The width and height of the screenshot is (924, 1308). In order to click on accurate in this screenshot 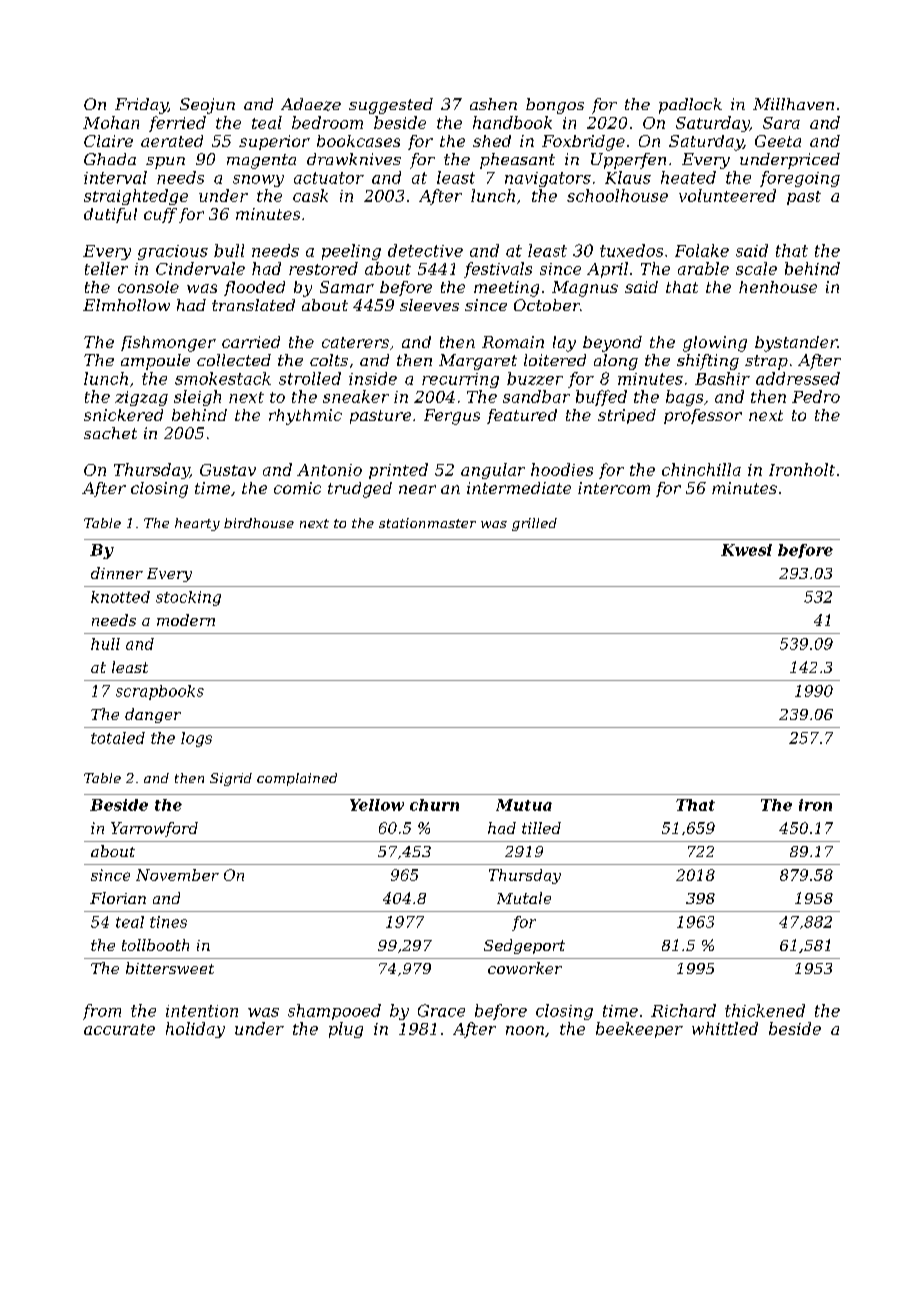, I will do `click(119, 1029)`.
